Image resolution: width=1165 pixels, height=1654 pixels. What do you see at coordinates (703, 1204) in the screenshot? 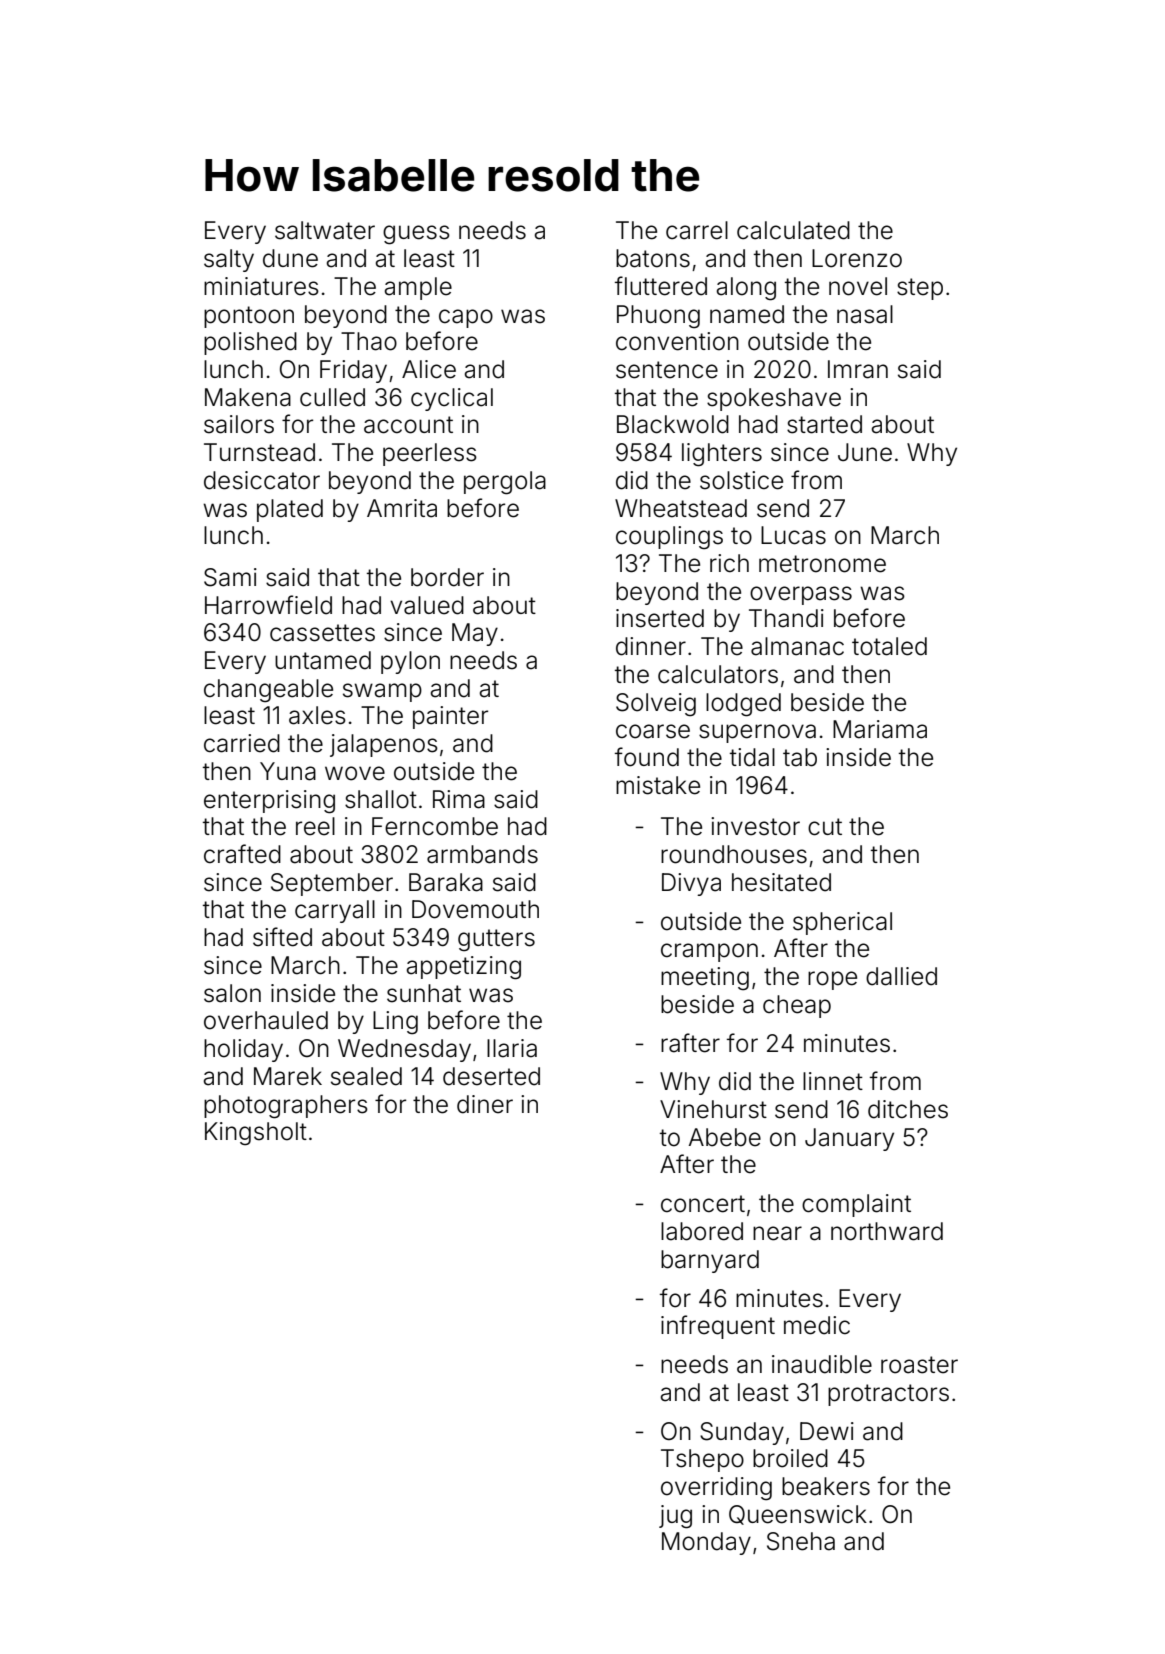
I see `concert` at bounding box center [703, 1204].
